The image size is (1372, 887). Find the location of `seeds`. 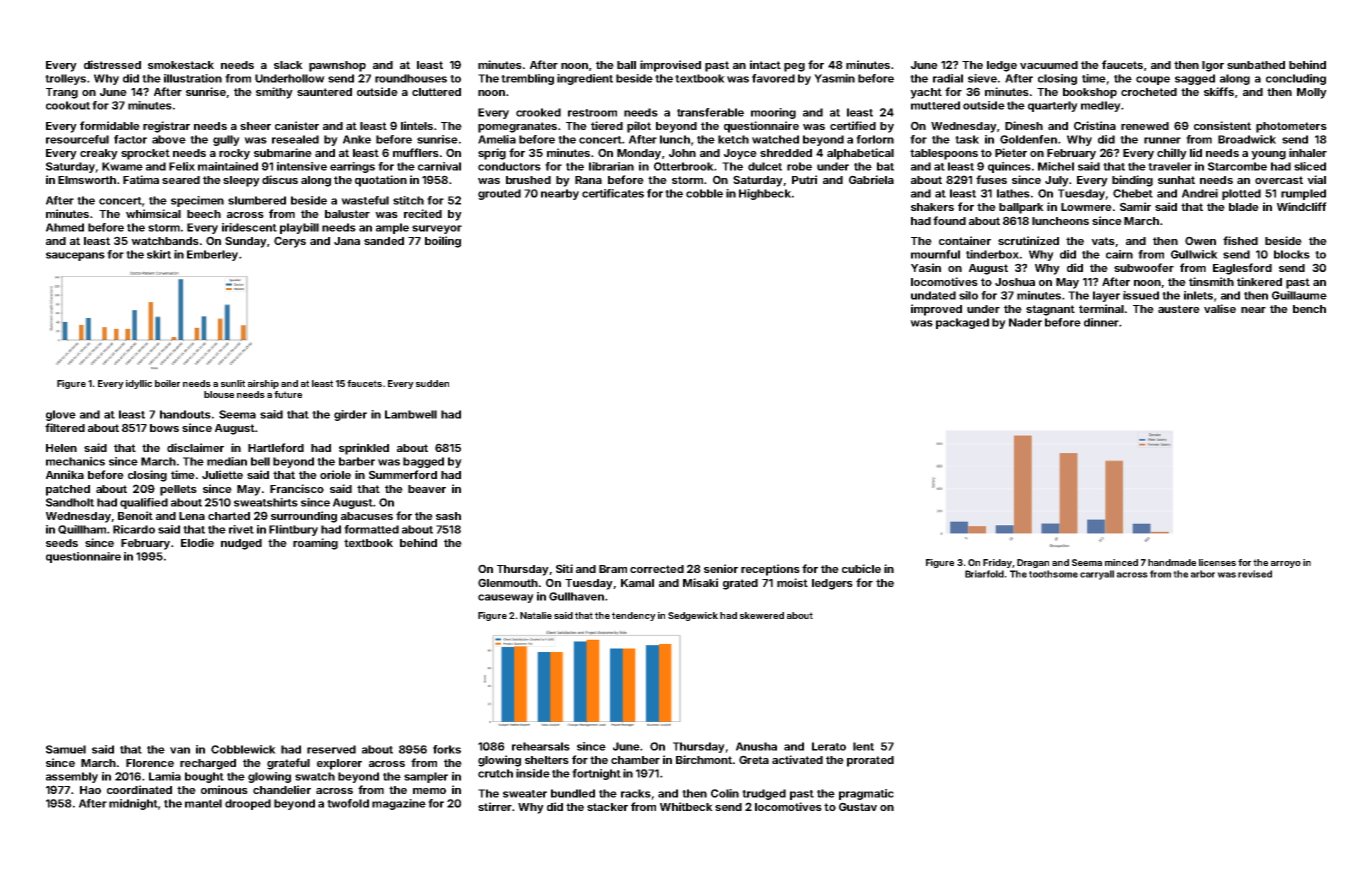

seeds is located at coordinates (62, 543).
